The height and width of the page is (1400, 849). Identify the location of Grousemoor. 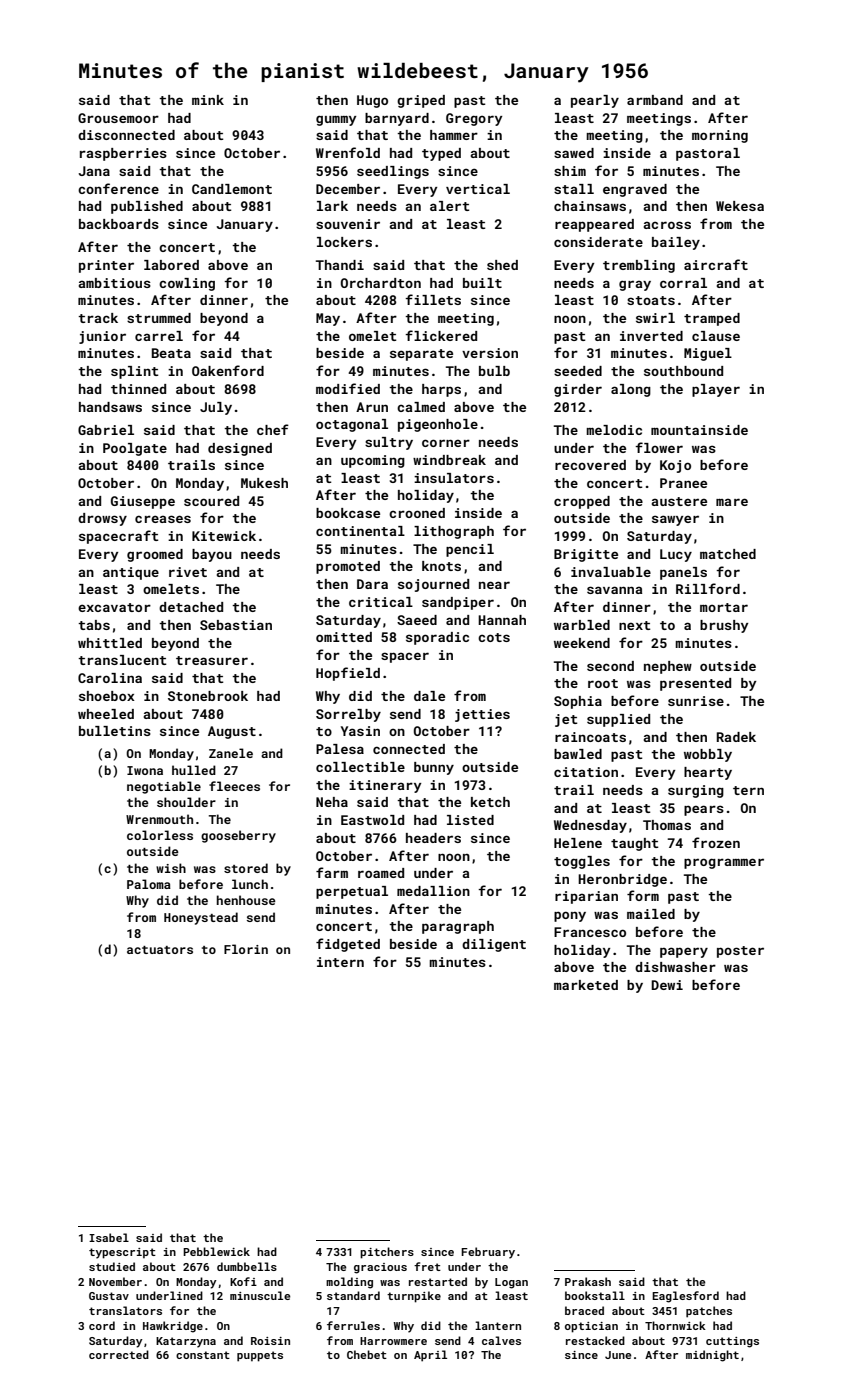
(118, 118).
